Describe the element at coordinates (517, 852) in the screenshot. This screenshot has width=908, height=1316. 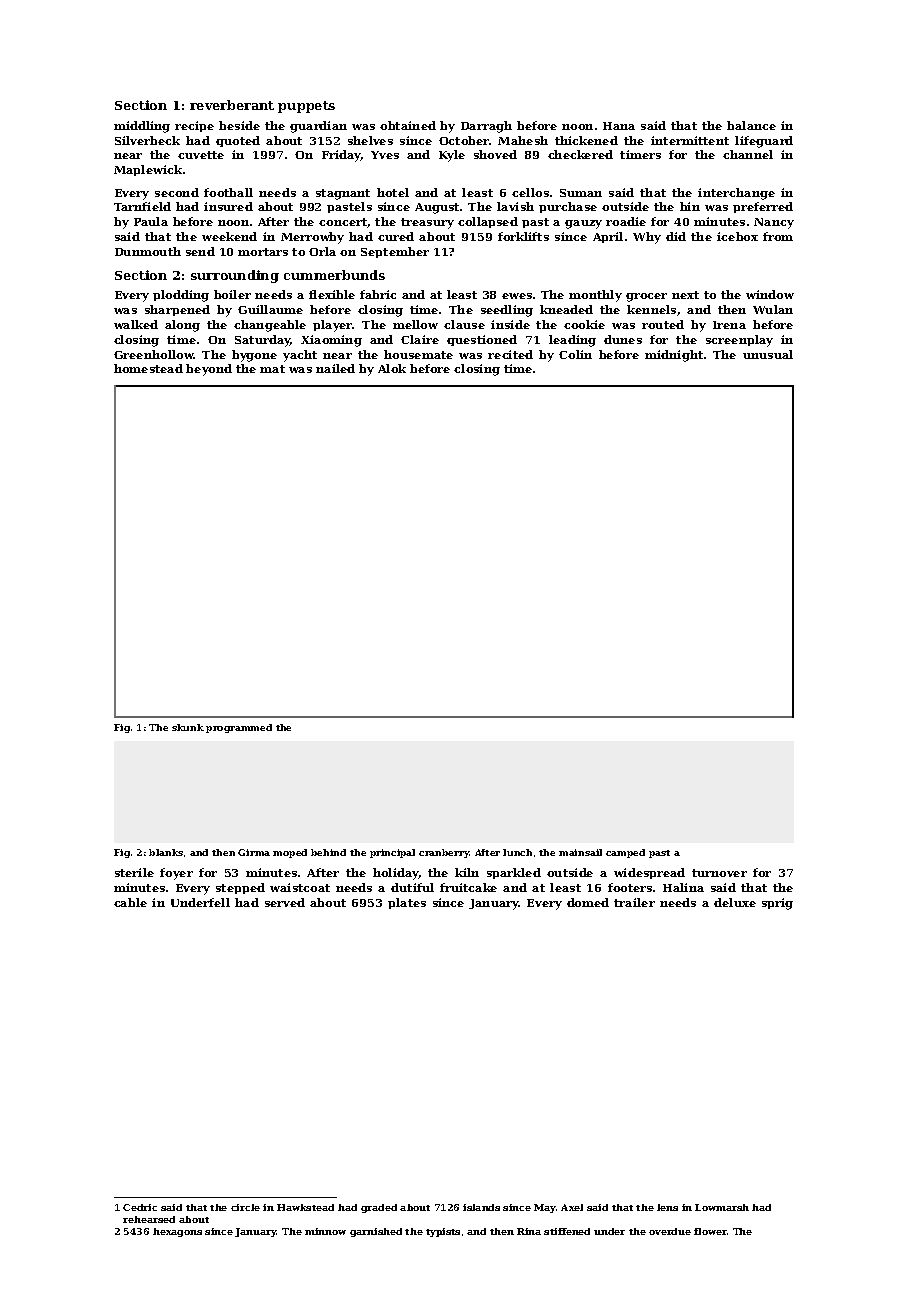
I see `lunch` at that location.
